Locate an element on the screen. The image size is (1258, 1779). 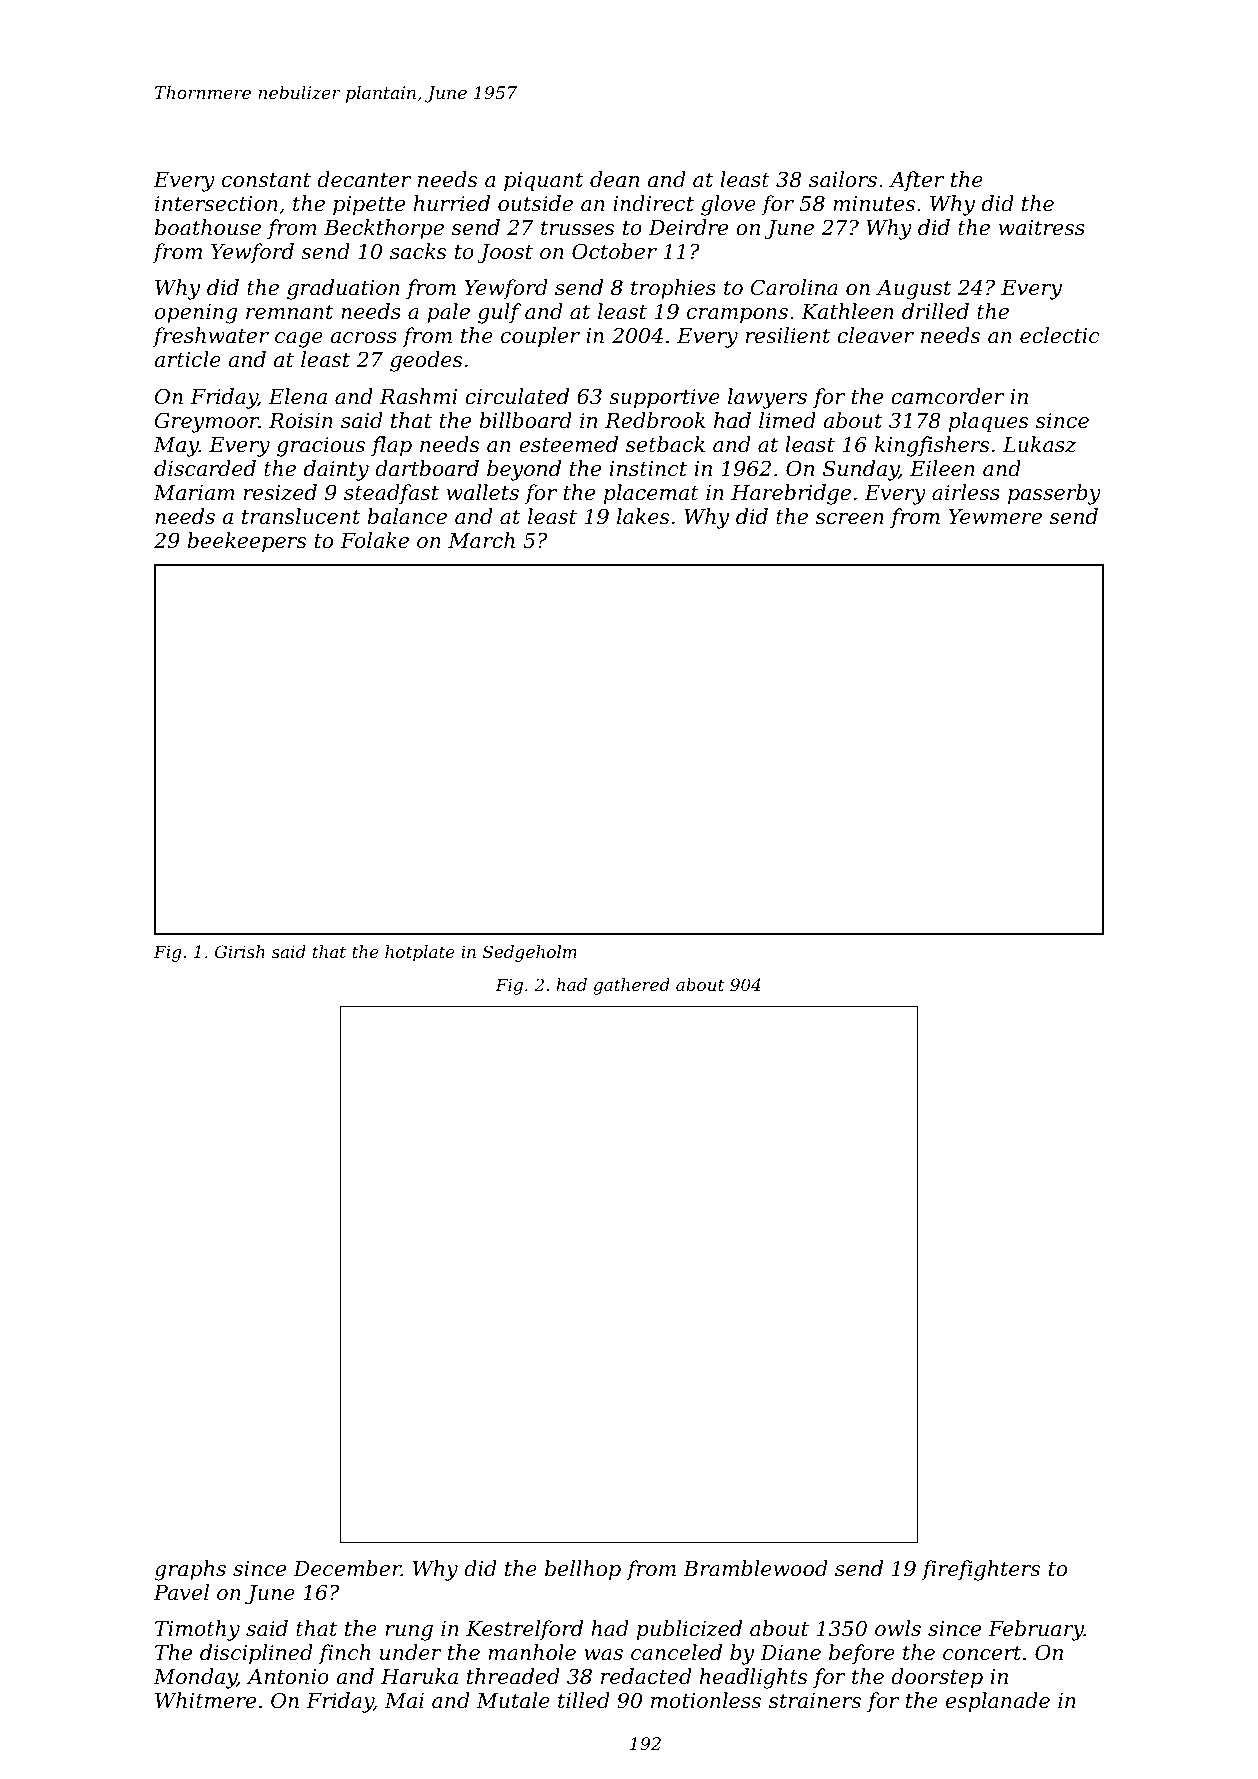
gathered is located at coordinates (631, 986).
